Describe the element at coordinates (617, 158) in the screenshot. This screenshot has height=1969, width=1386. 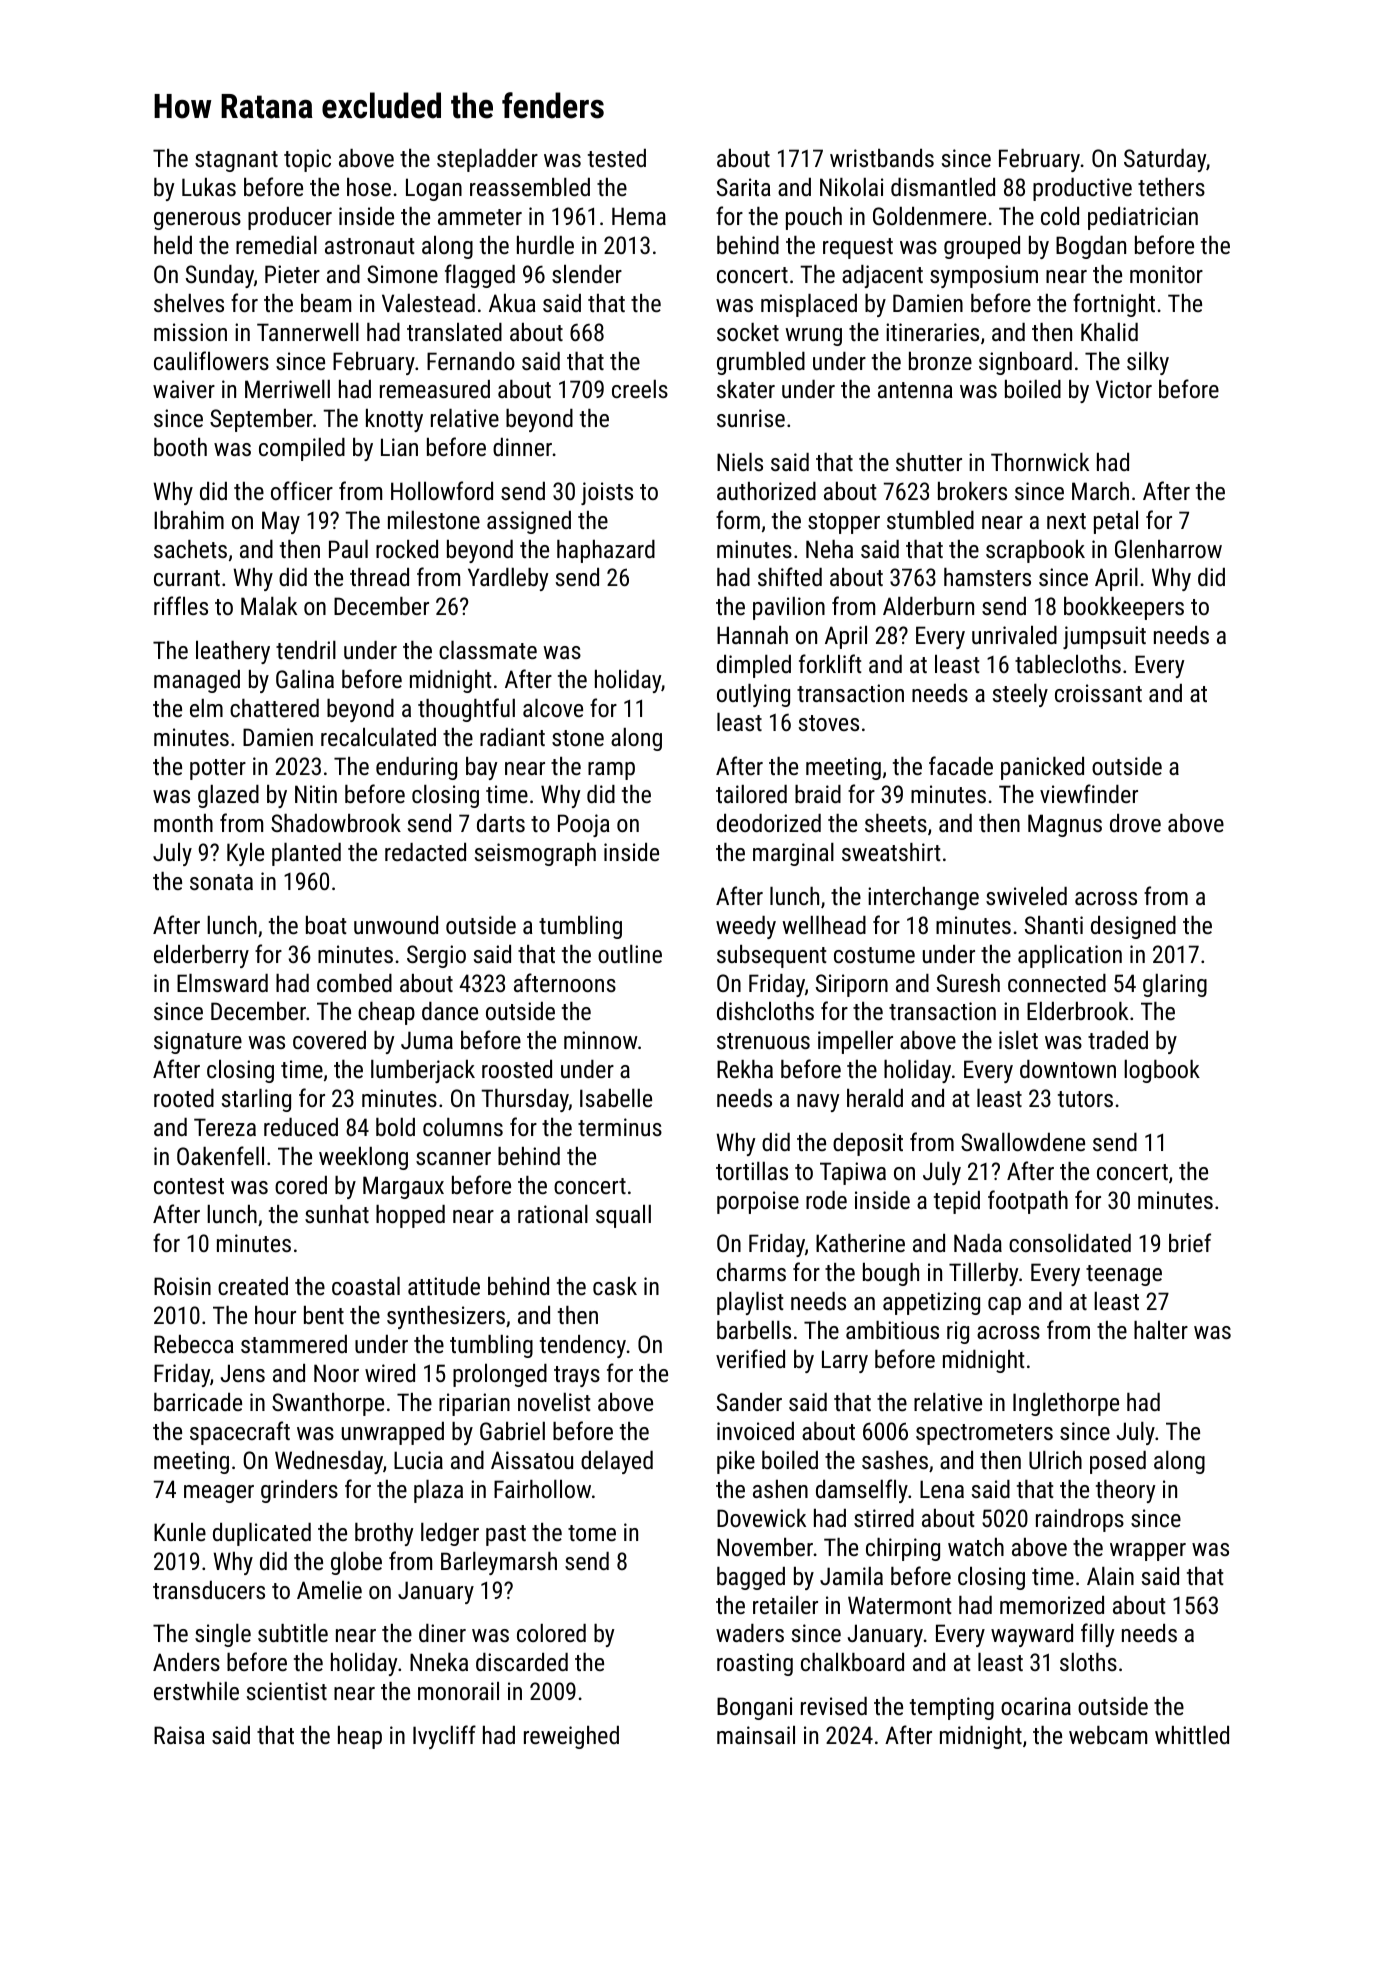
I see `tested` at that location.
